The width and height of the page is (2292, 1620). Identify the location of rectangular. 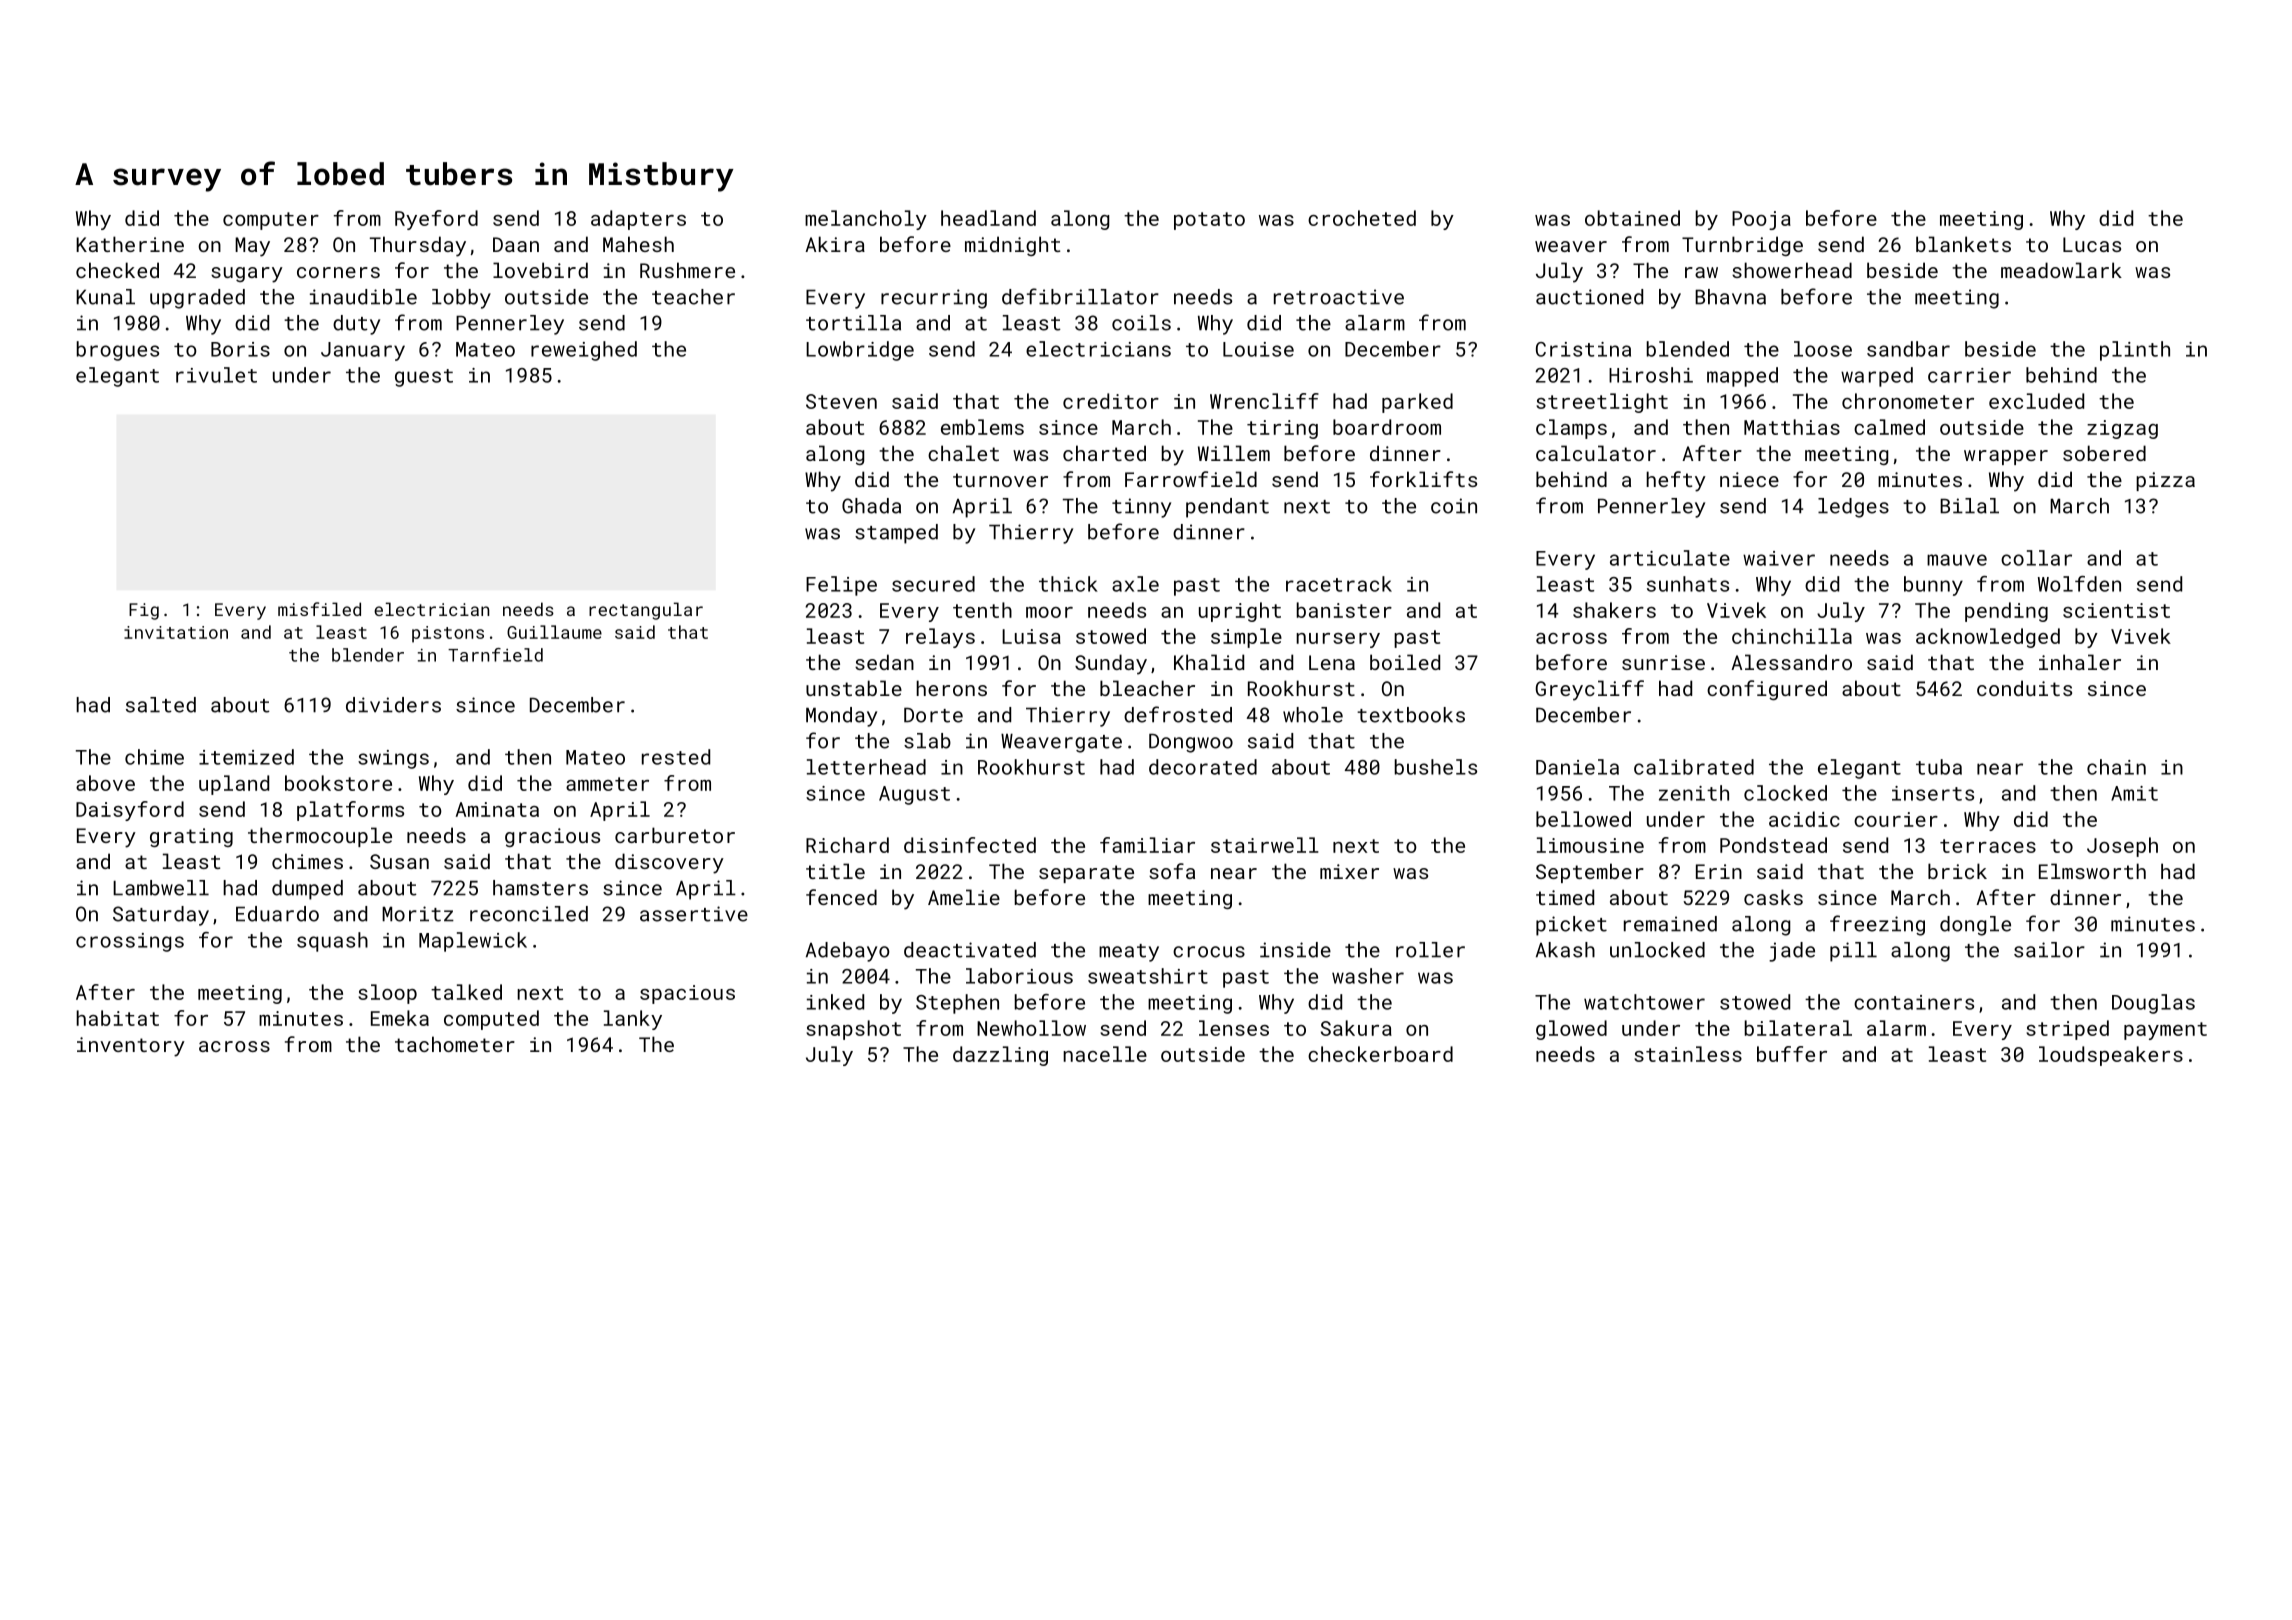
(646, 611).
